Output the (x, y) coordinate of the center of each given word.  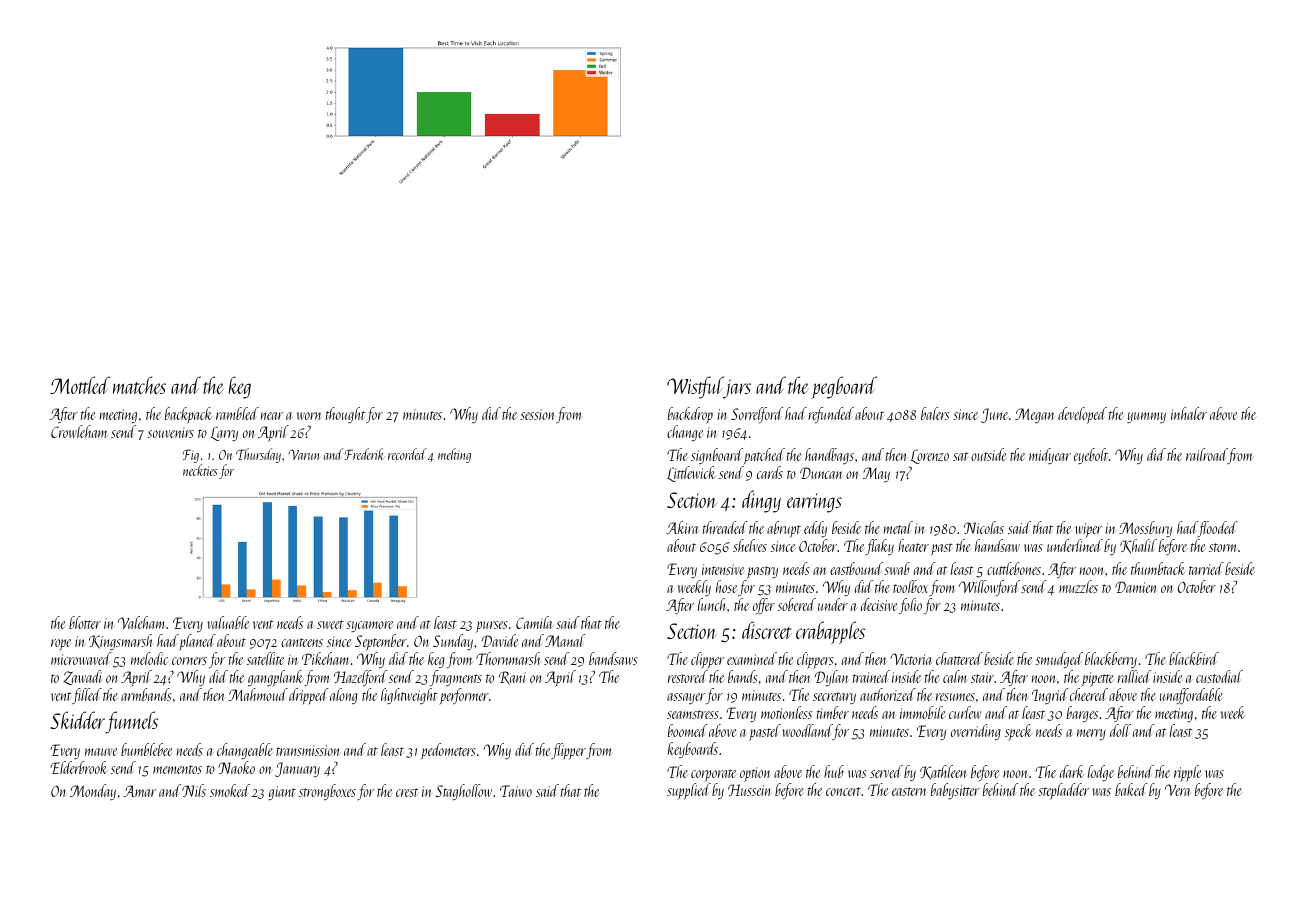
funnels (131, 722)
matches (139, 385)
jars (737, 389)
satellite (266, 658)
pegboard (844, 387)
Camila (534, 622)
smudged (1059, 660)
